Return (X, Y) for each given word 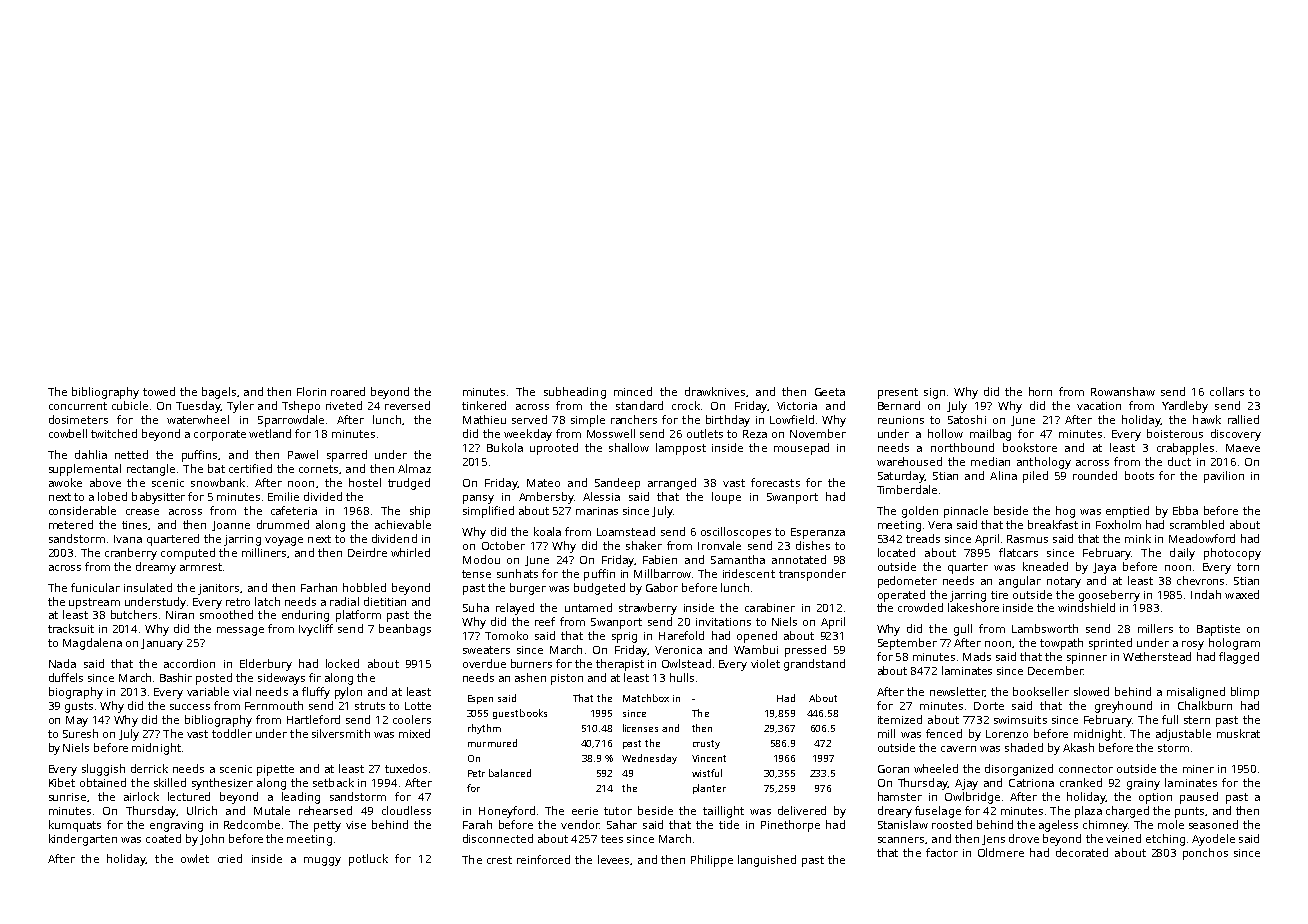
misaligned (1196, 693)
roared (348, 391)
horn (1040, 391)
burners (531, 663)
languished (767, 861)
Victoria (797, 406)
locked (342, 663)
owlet (195, 858)
